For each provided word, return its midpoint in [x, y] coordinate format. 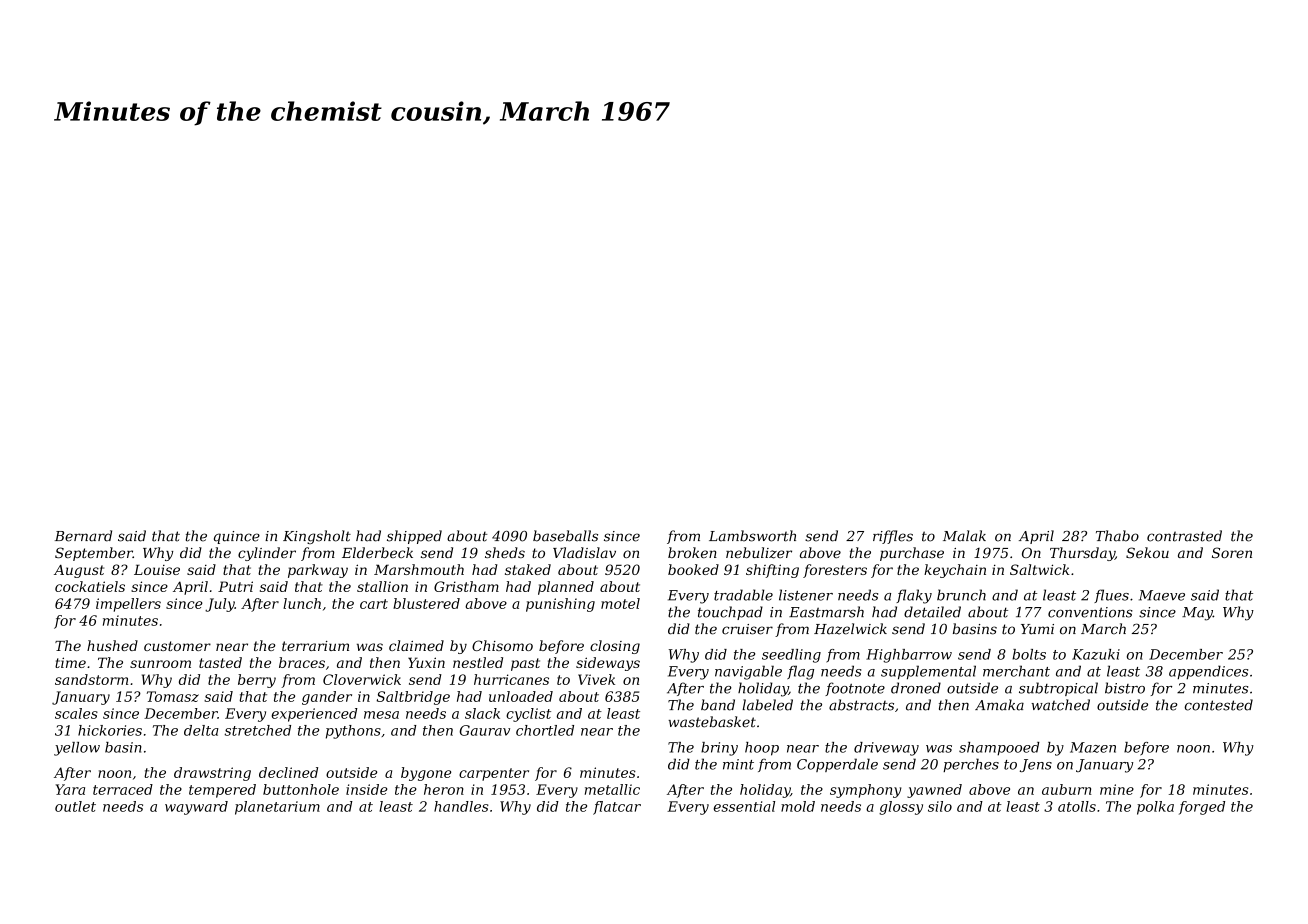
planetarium [277, 808]
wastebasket [712, 722]
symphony [866, 791]
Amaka [999, 705]
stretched [257, 730]
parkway [318, 571]
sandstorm [91, 679]
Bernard [83, 536]
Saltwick [1040, 569]
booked [693, 569]
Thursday [1082, 554]
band [718, 705]
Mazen [1093, 747]
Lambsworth [752, 536]
